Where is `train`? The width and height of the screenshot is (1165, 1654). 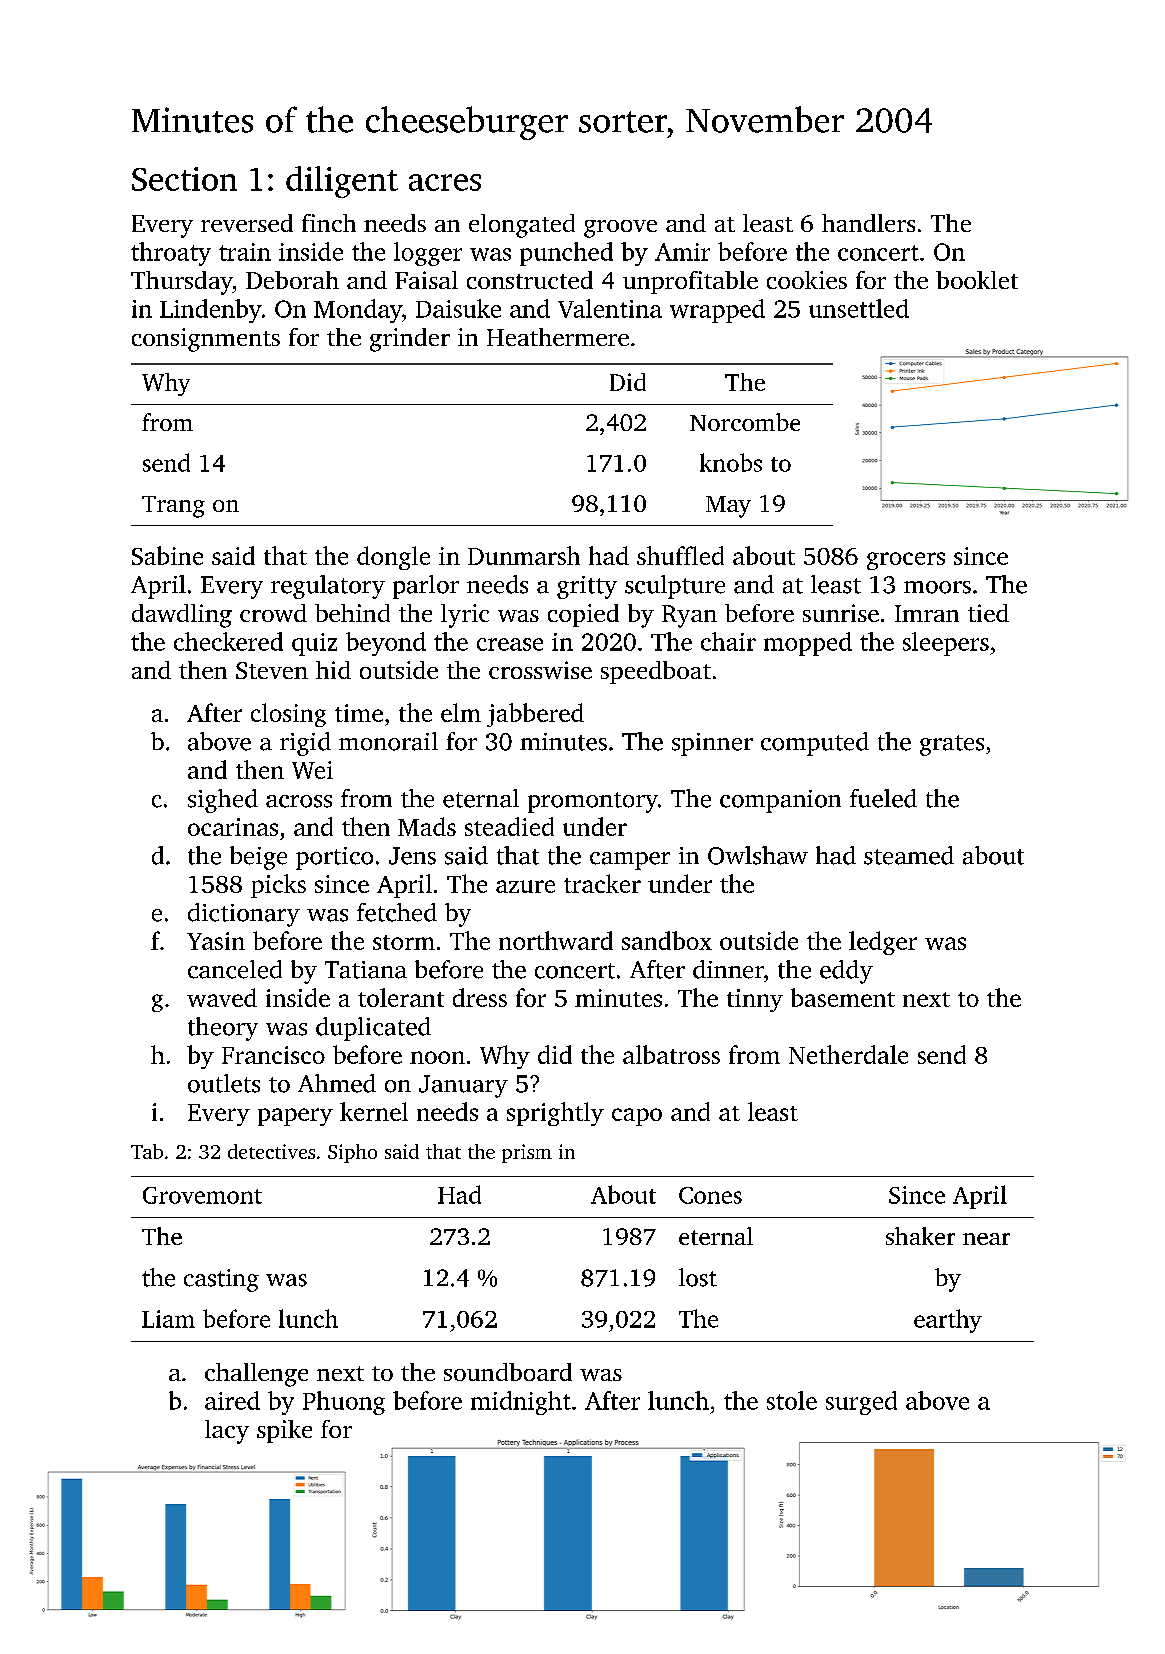 train is located at coordinates (245, 252).
